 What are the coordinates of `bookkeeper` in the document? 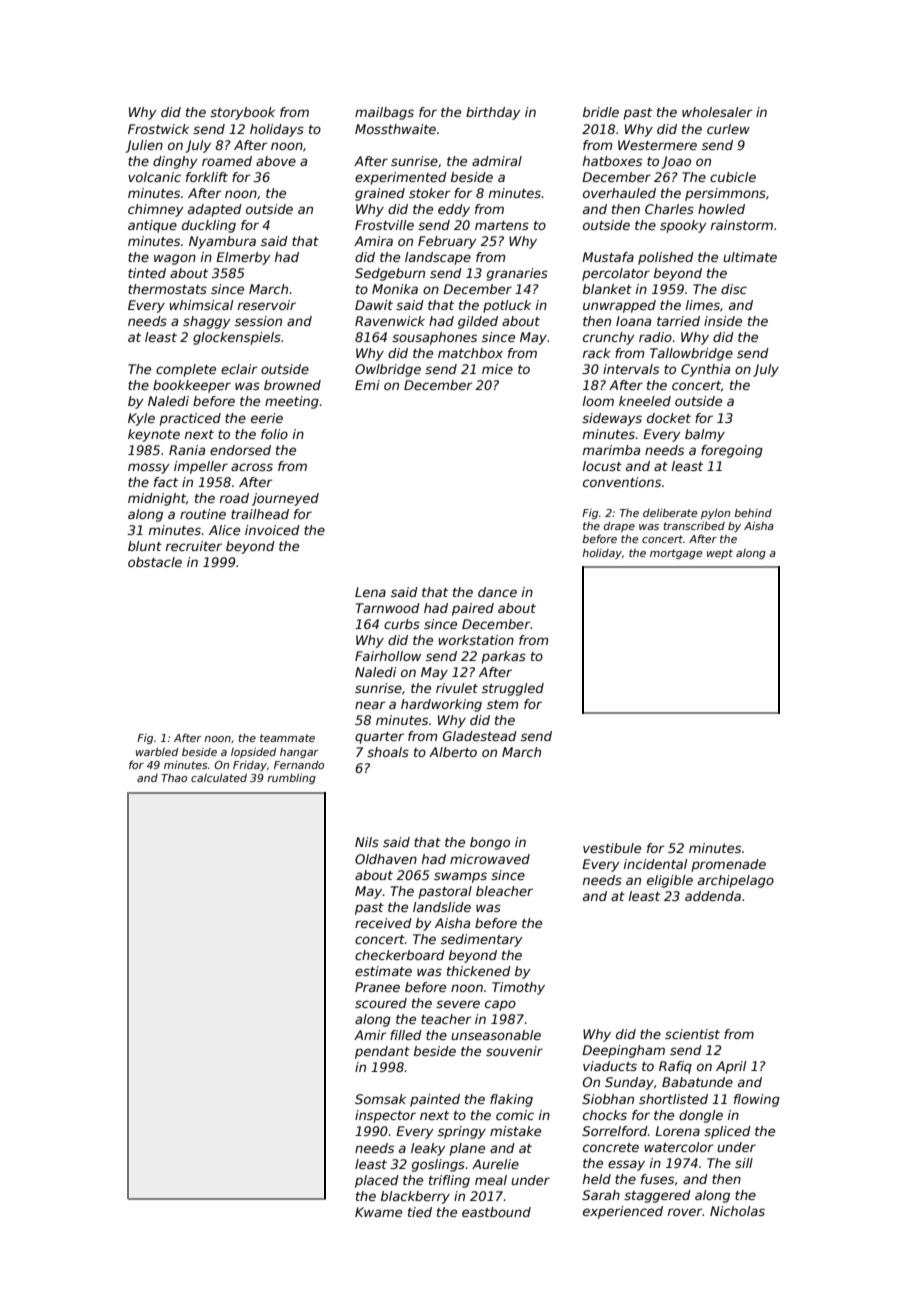 It's located at (192, 386).
